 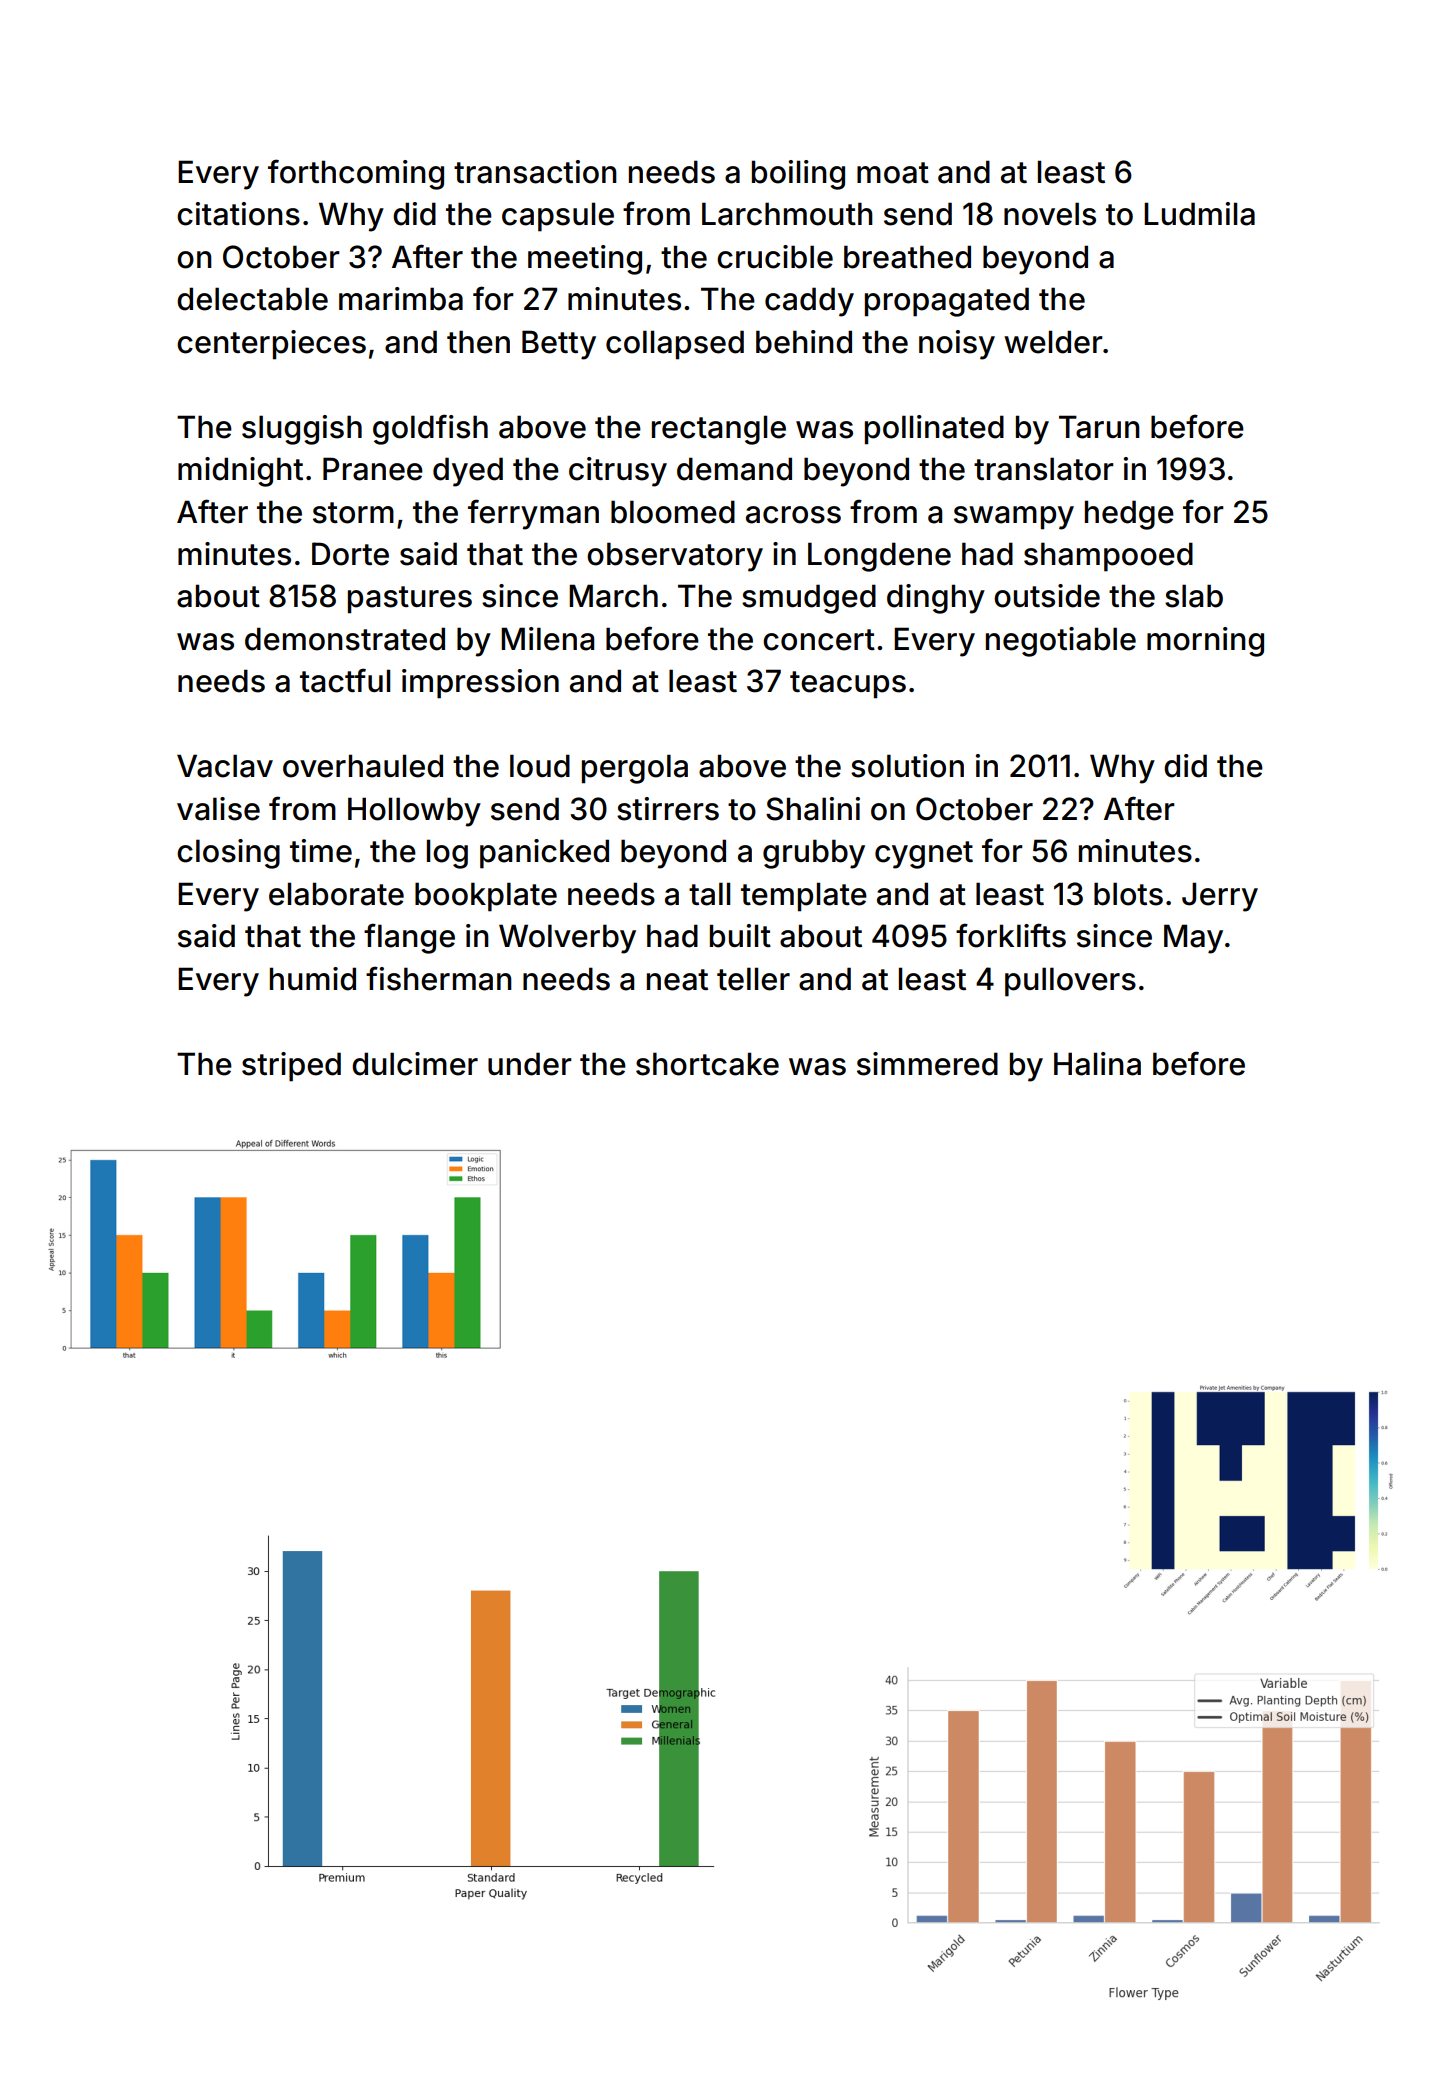 What do you see at coordinates (1129, 515) in the screenshot?
I see `hedge` at bounding box center [1129, 515].
